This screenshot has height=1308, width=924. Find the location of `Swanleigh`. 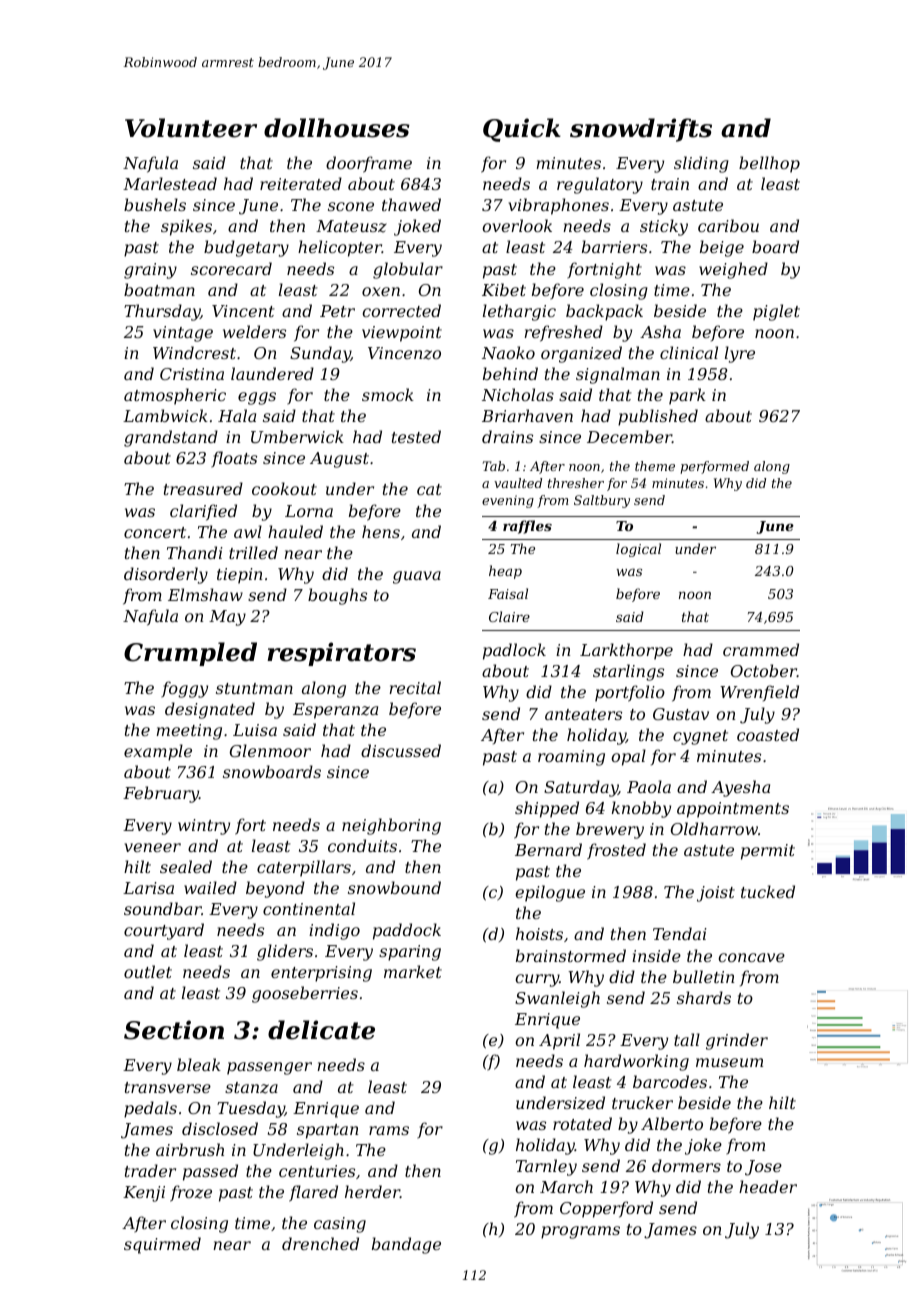

Swanleigh is located at coordinates (557, 999).
